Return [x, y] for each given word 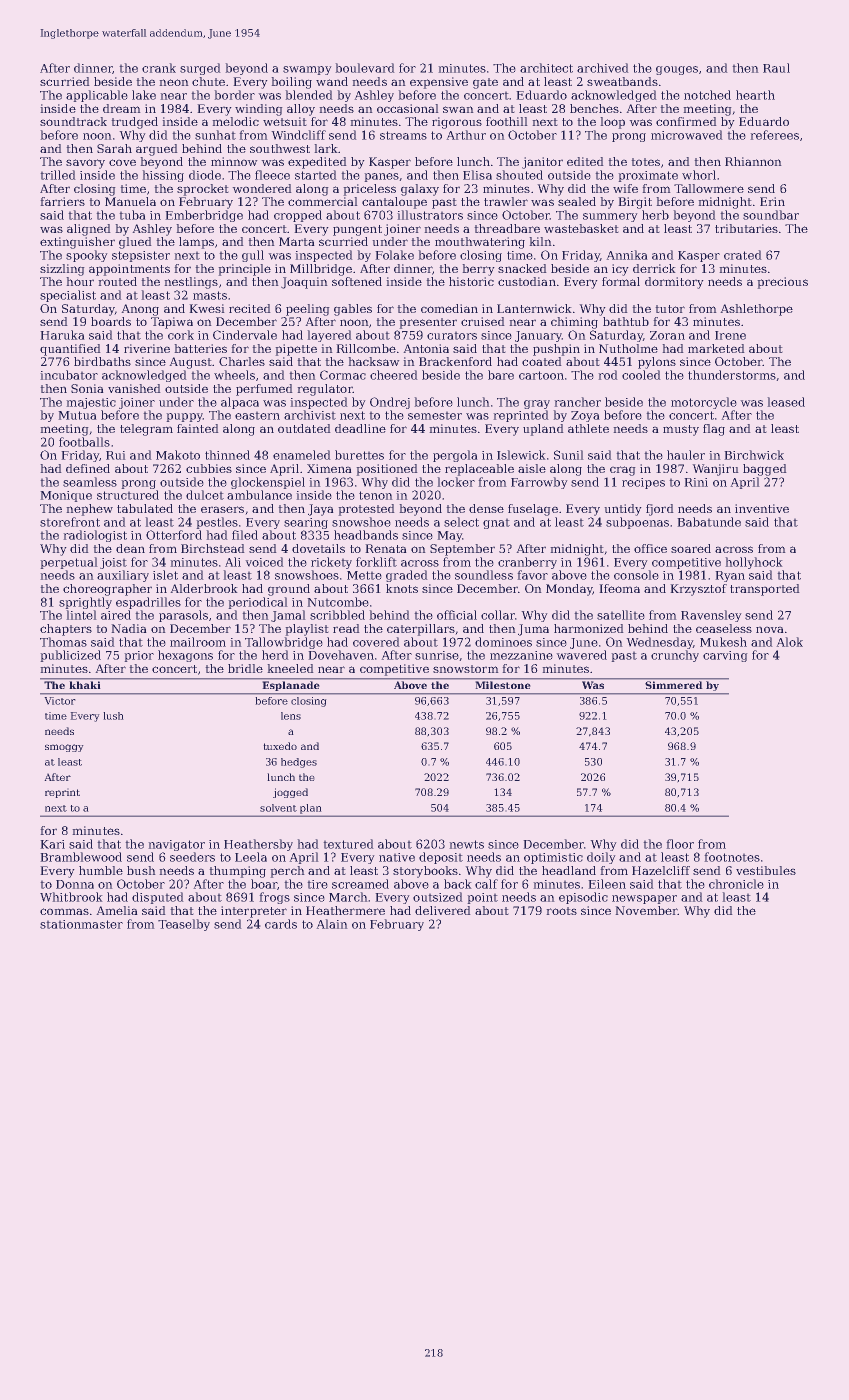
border [234, 95]
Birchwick [754, 455]
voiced [264, 562]
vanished [134, 388]
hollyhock [754, 563]
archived [603, 68]
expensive [439, 83]
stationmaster [81, 924]
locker [456, 482]
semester [435, 415]
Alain [332, 924]
